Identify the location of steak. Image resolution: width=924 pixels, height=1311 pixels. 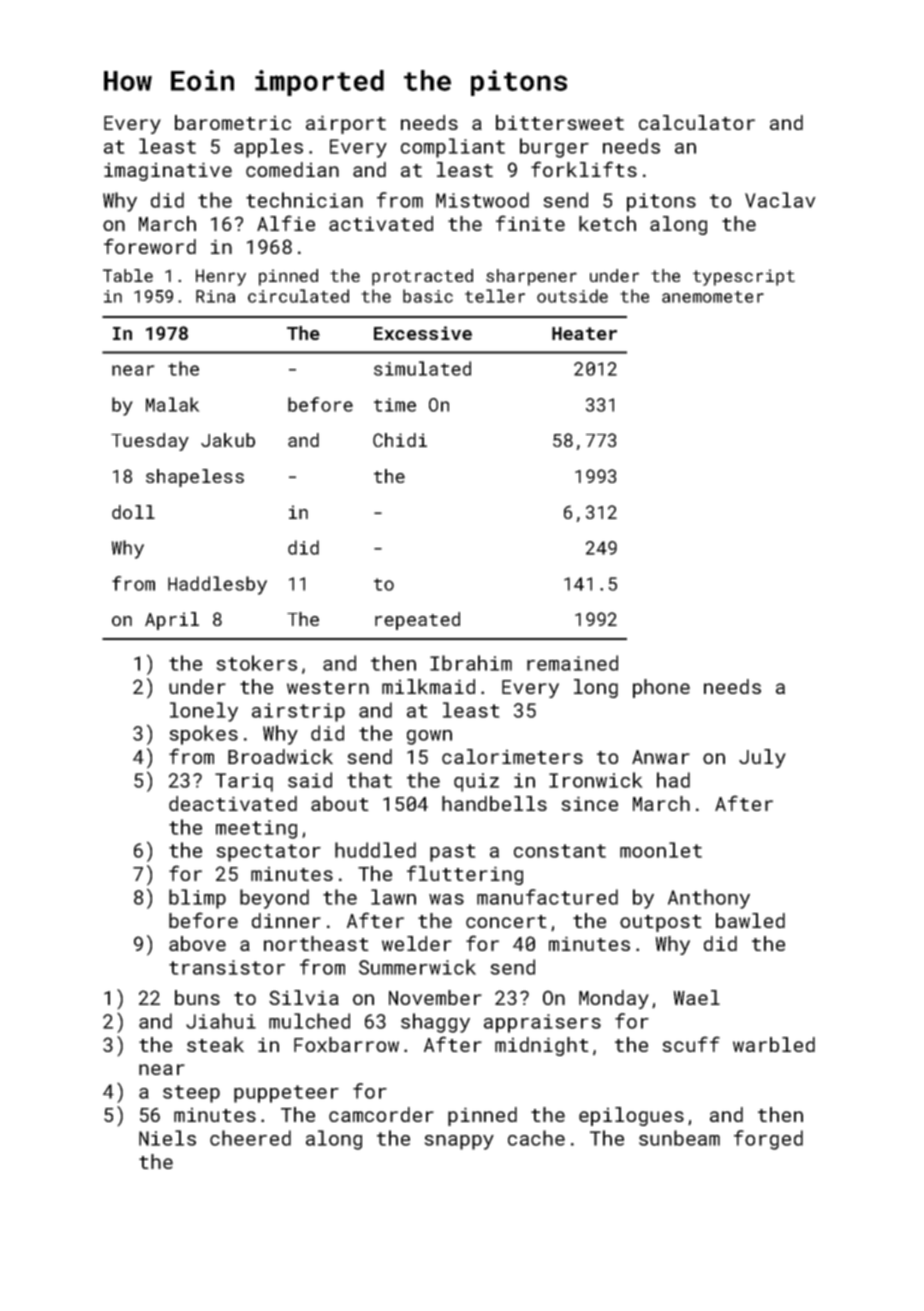
(215, 1044).
